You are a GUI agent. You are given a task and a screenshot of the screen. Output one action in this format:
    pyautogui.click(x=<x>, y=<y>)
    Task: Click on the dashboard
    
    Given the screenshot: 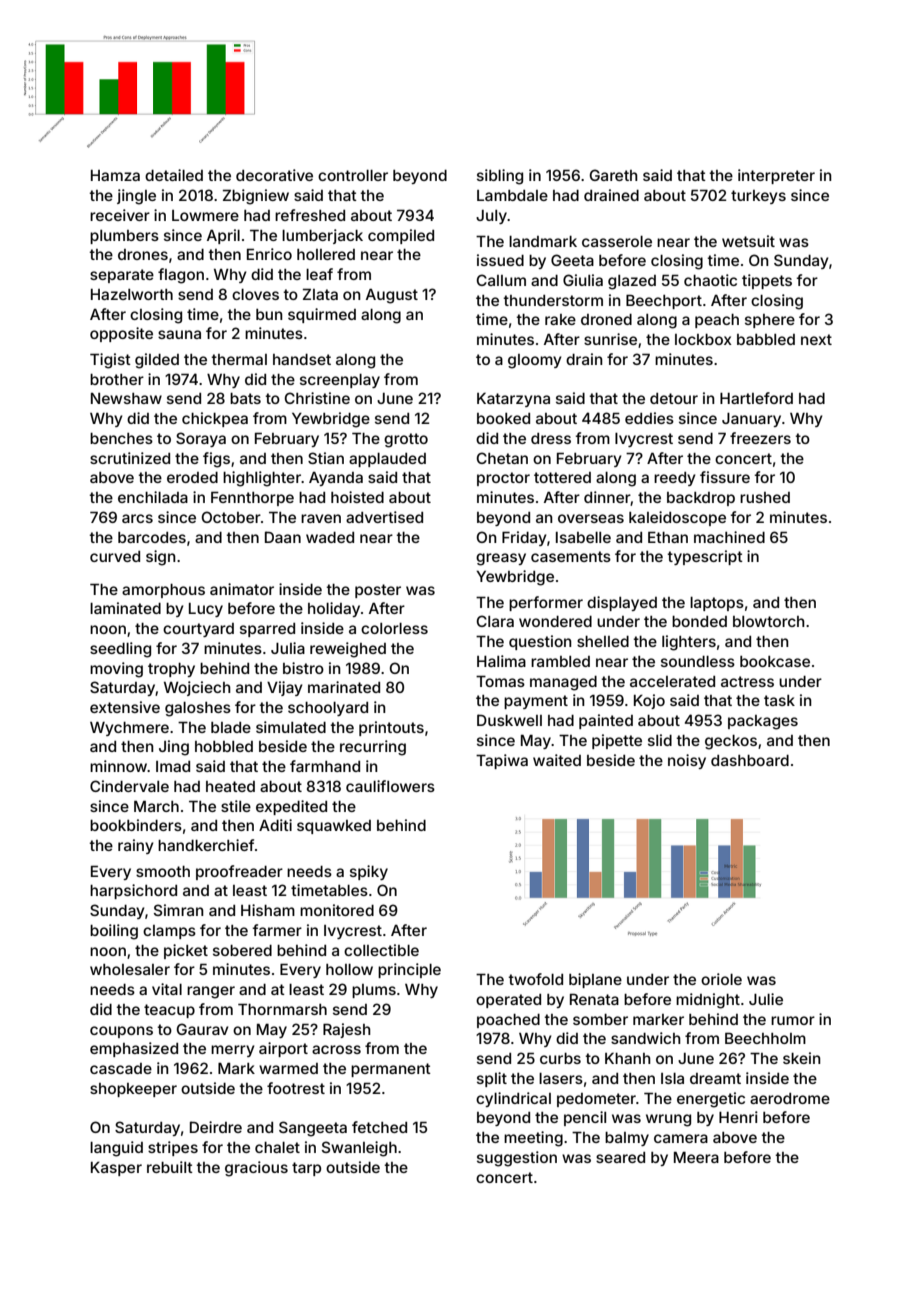 What is the action you would take?
    pyautogui.click(x=750, y=760)
